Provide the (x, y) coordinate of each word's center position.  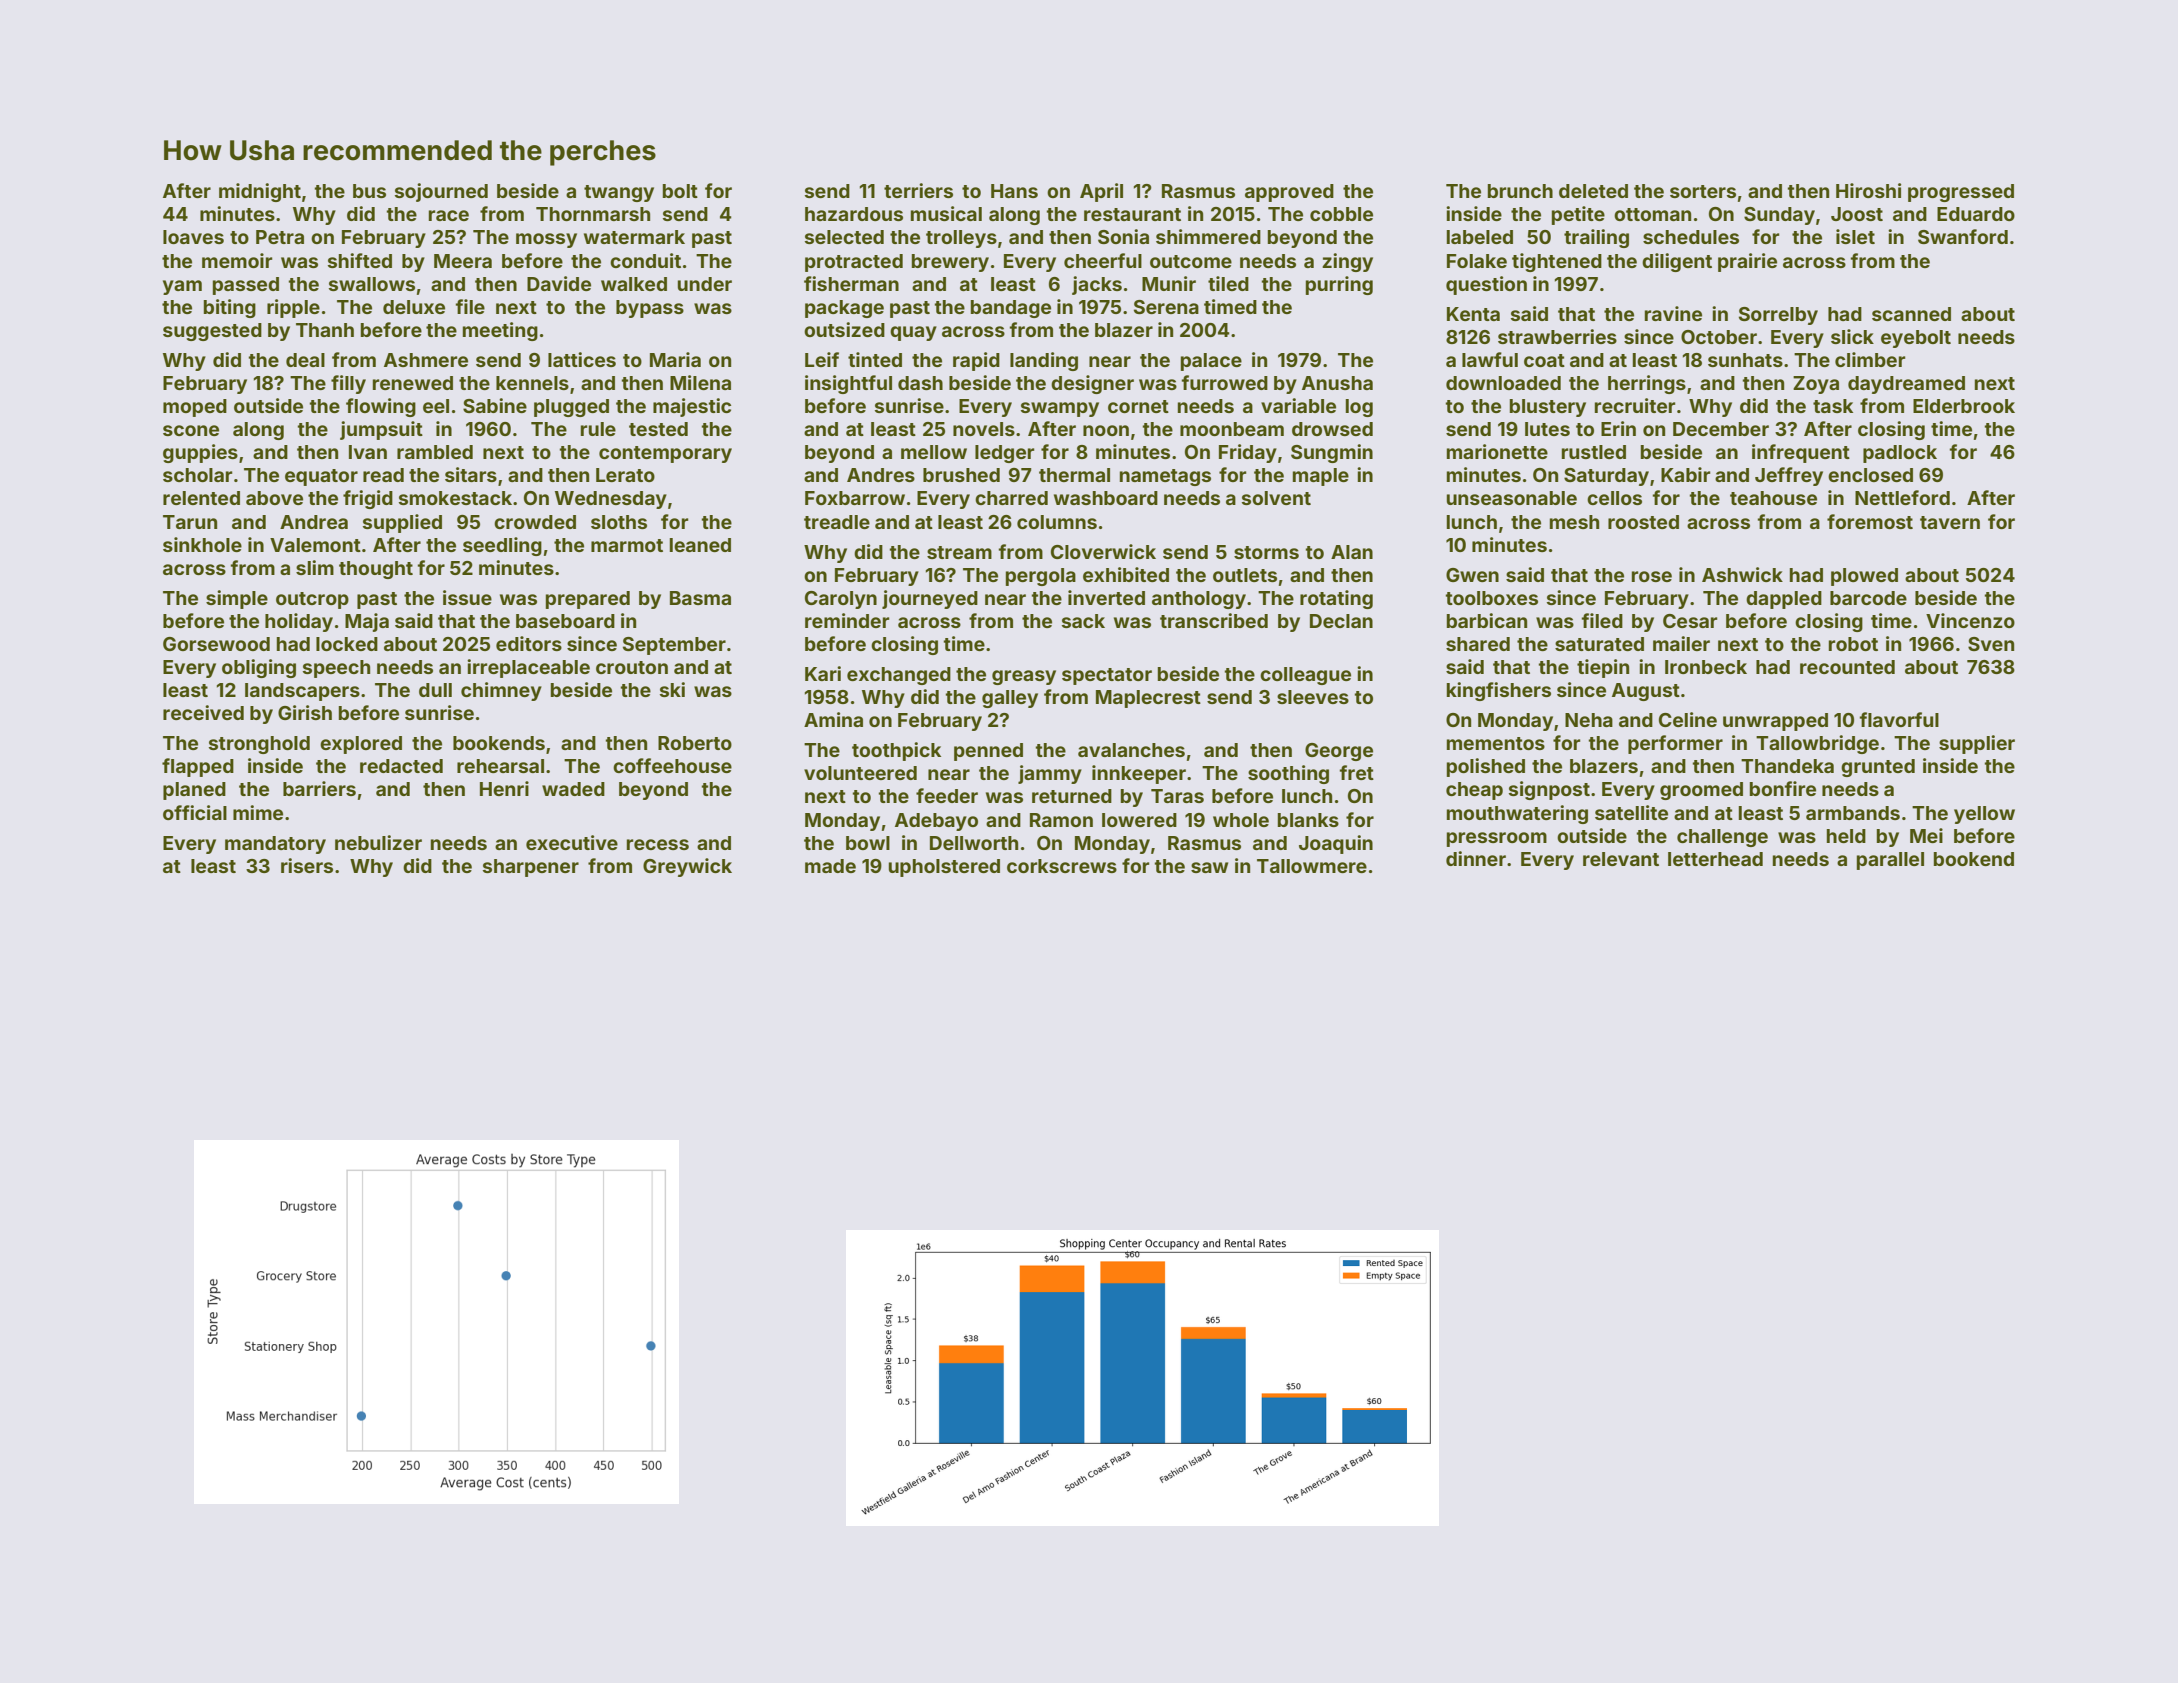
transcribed (1214, 620)
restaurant (1132, 214)
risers (307, 865)
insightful (848, 384)
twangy (619, 193)
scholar (198, 475)
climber (1870, 359)
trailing (1596, 238)
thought (376, 570)
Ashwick (1742, 574)
